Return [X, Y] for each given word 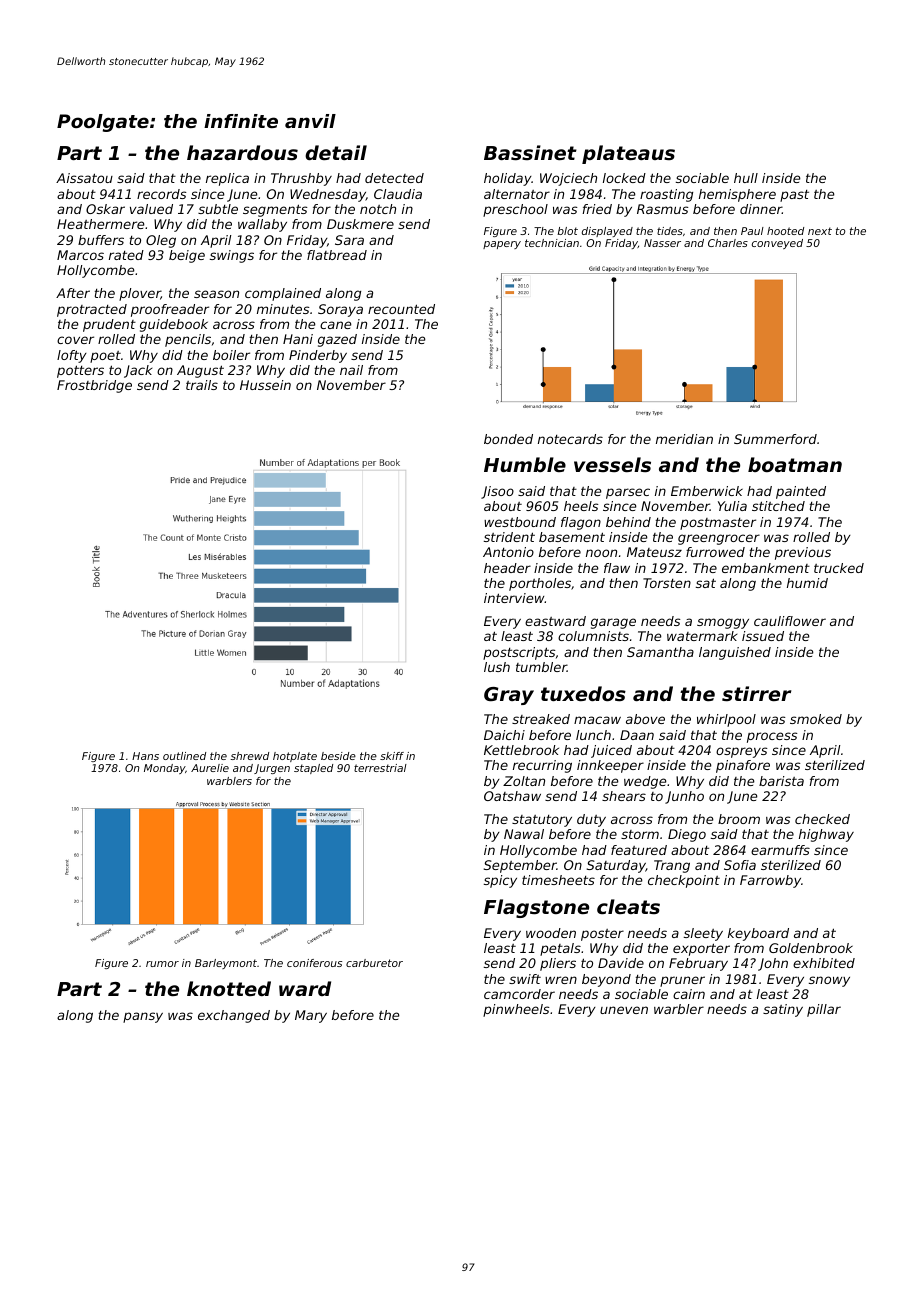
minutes [283, 309]
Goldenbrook [811, 948]
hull [746, 178]
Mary [311, 1016]
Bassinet [530, 152]
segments [275, 210]
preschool [515, 210]
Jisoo [497, 492]
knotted [229, 988]
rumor [162, 964]
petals [560, 949]
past [794, 196]
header [507, 568]
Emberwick [707, 491]
